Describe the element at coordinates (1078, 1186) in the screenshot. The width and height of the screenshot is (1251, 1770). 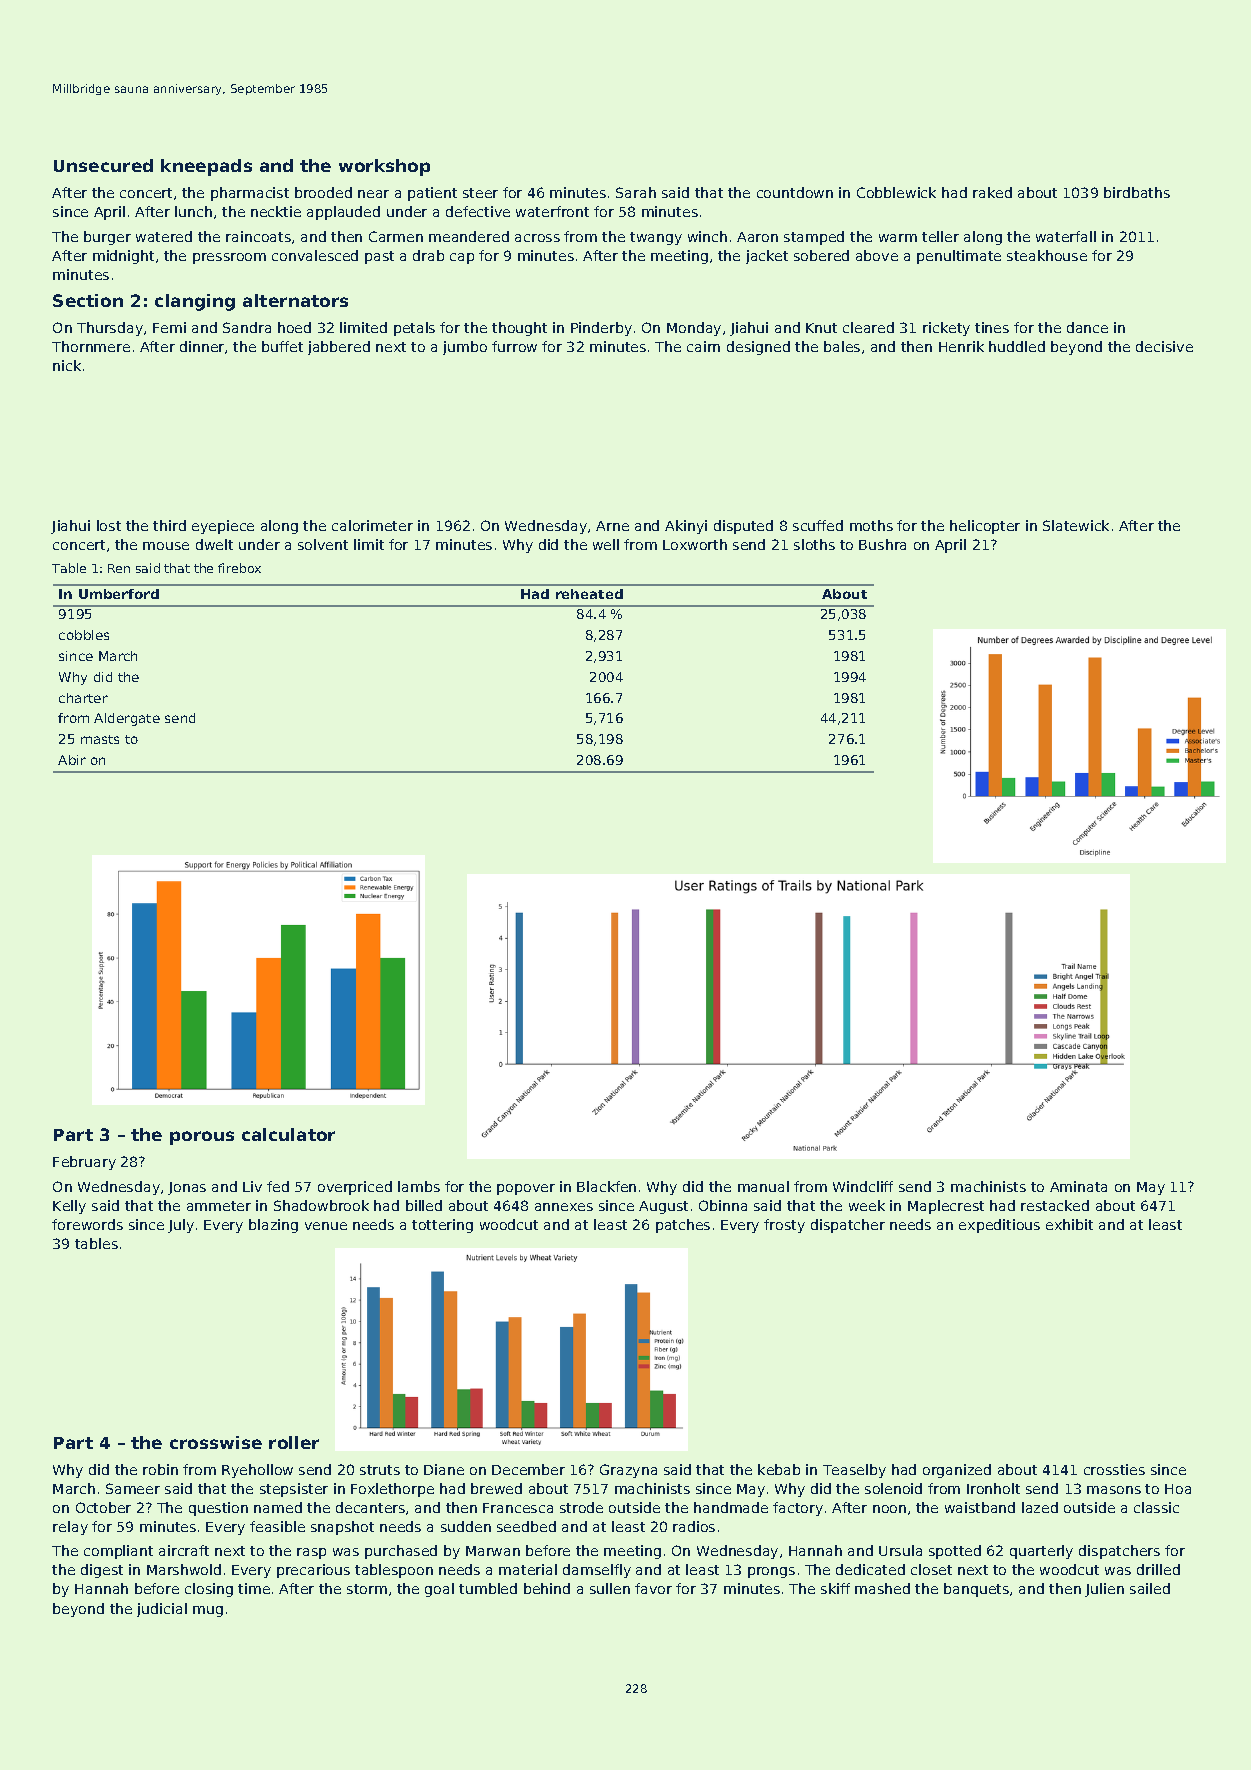
I see `Aminata` at that location.
